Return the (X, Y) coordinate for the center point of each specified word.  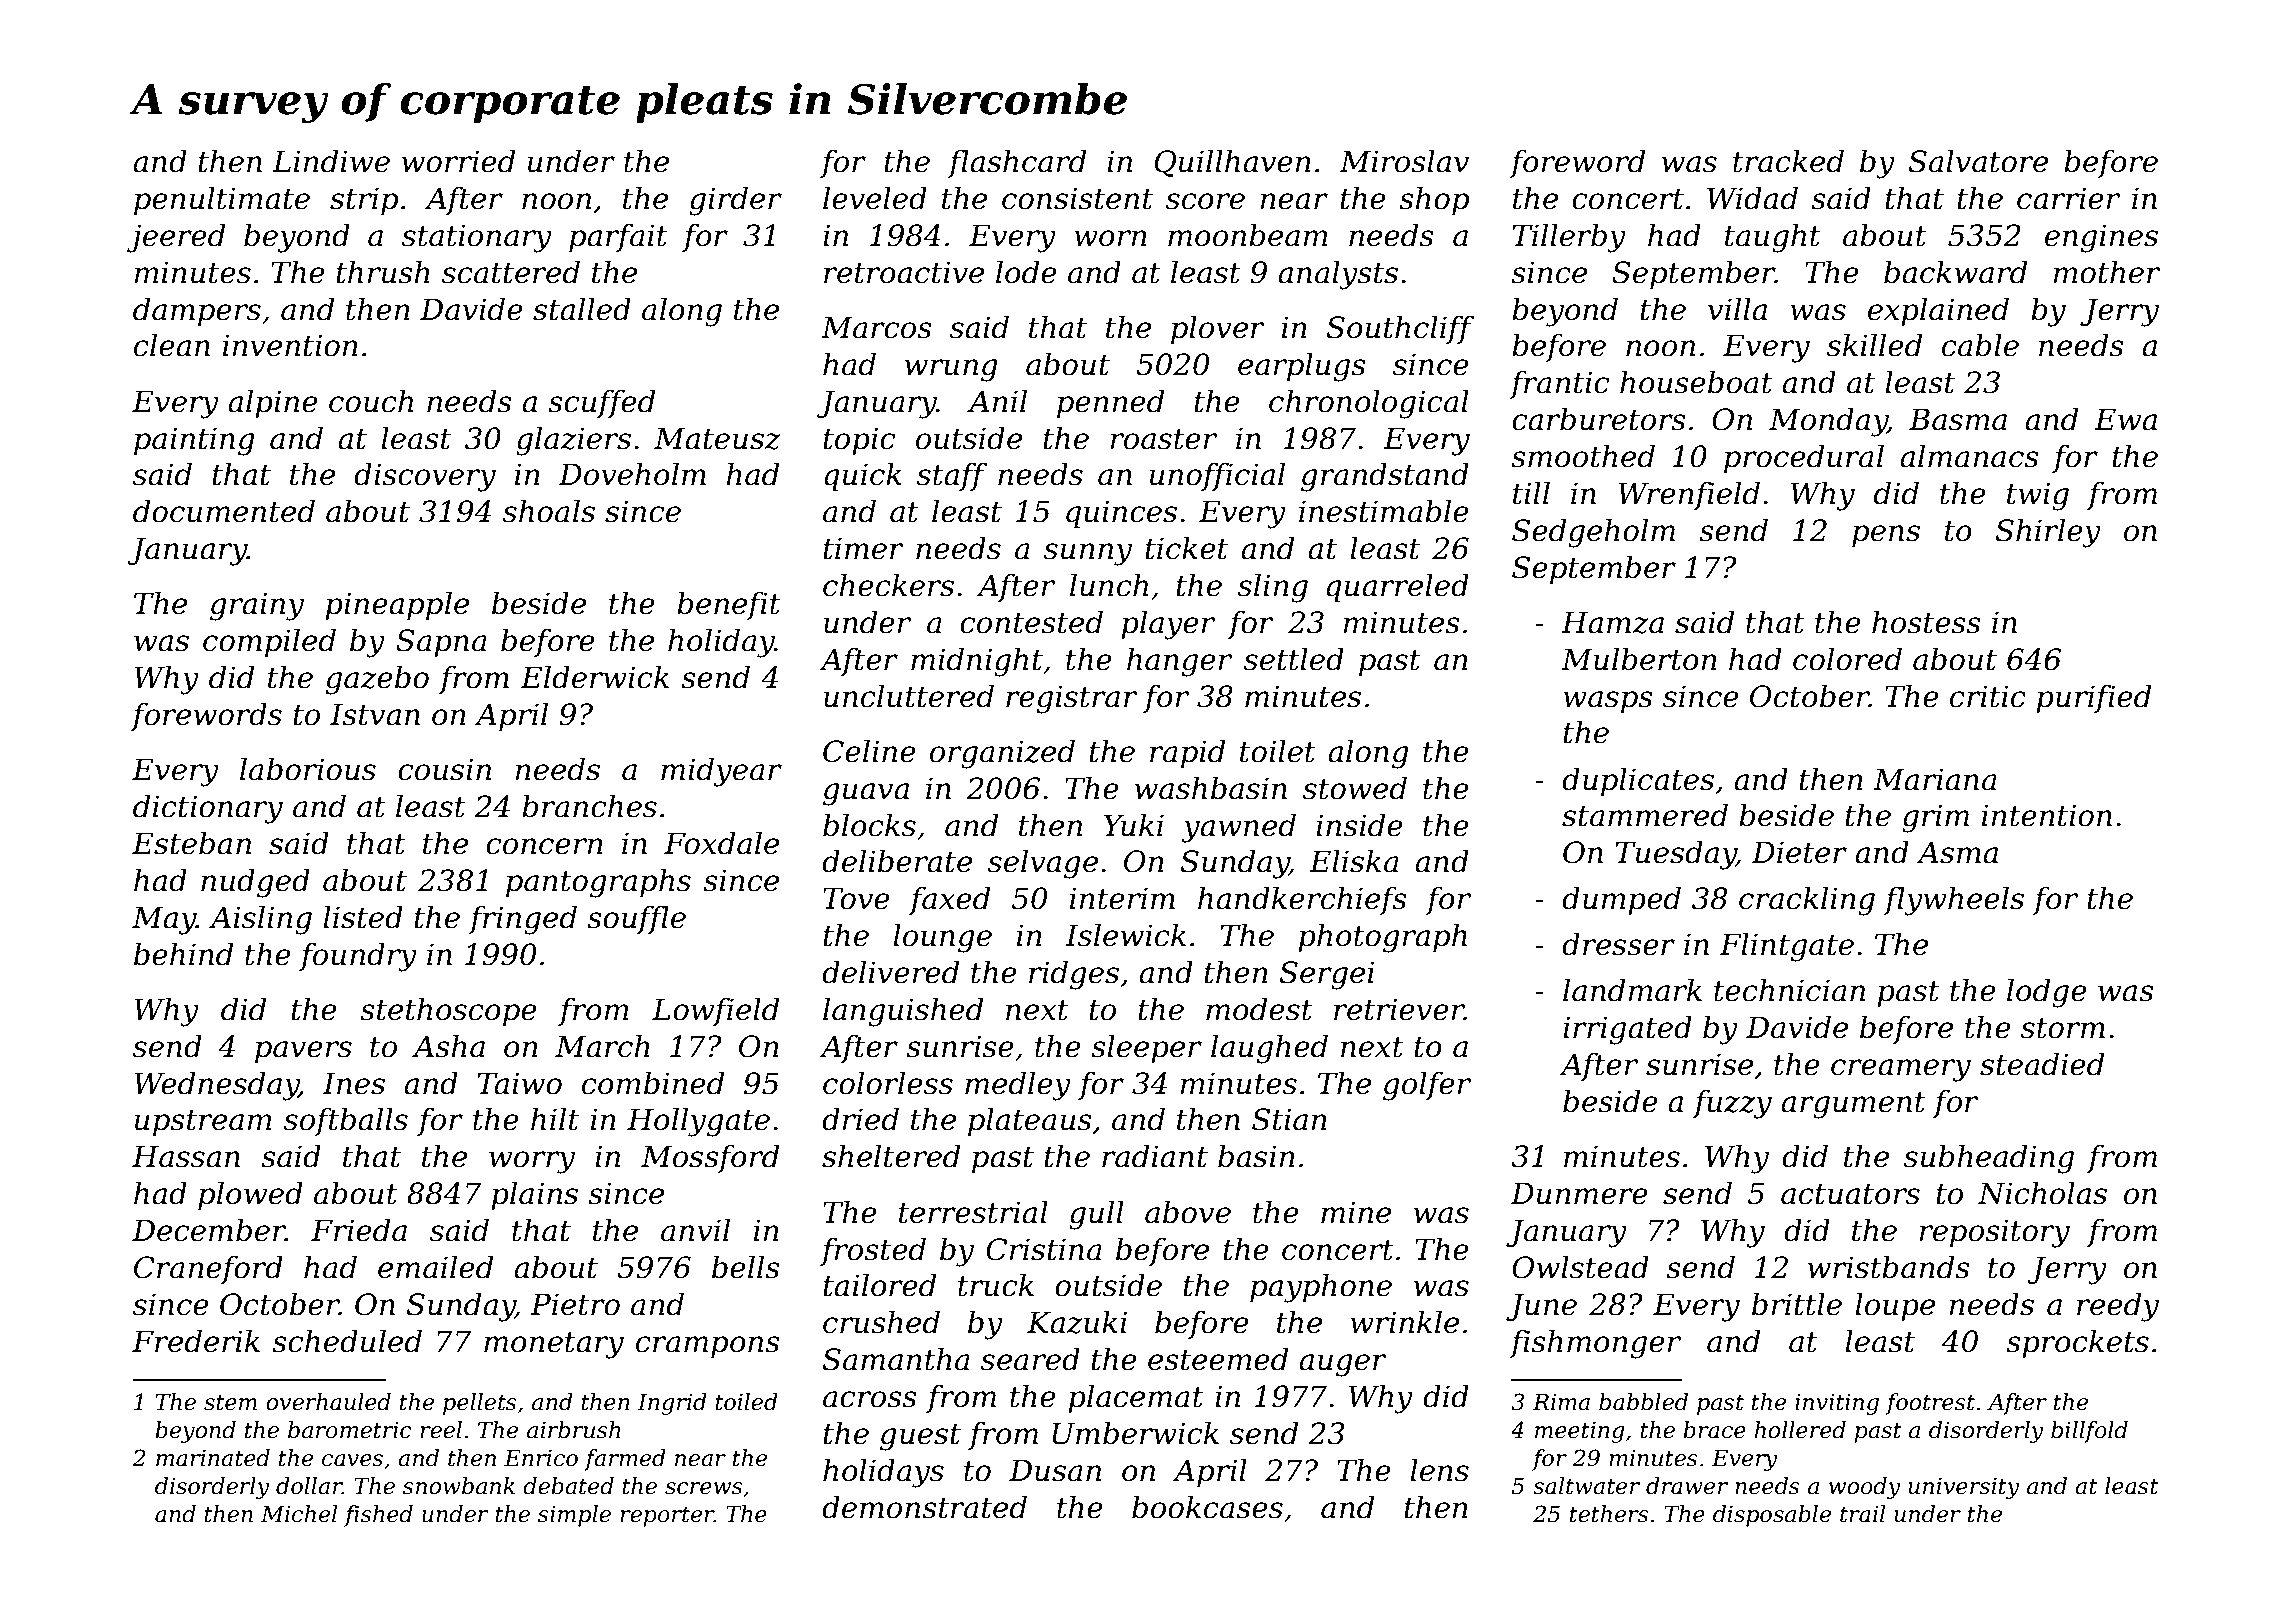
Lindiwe (331, 161)
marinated (213, 1458)
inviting (1837, 1404)
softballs (346, 1121)
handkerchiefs (1302, 900)
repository (1994, 1233)
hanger (1179, 662)
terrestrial (973, 1212)
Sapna (441, 643)
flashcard (1016, 163)
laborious (308, 769)
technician (1789, 990)
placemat (1136, 1398)
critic (1988, 696)
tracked (1788, 161)
